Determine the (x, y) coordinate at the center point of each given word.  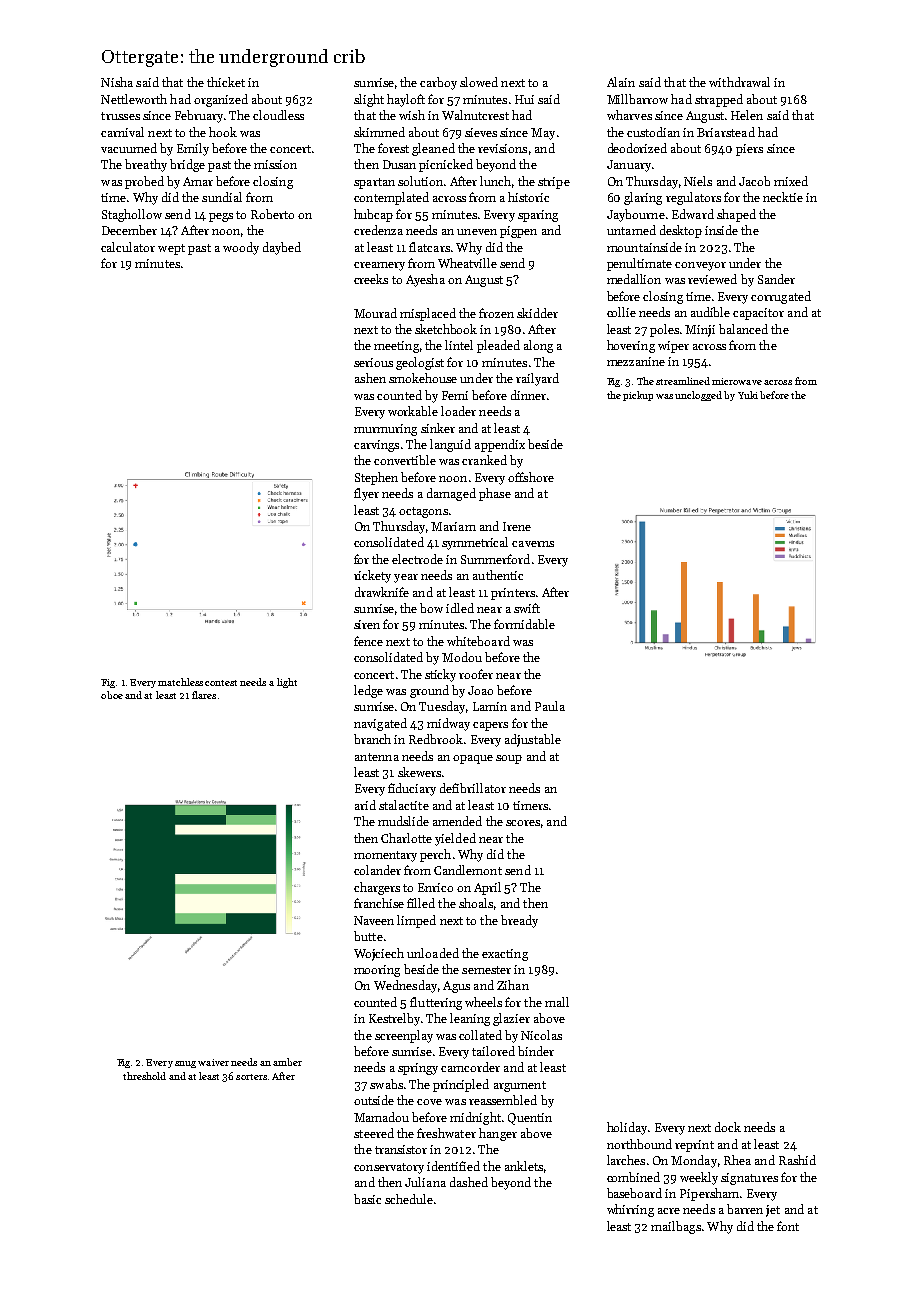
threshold (144, 1076)
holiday (627, 1128)
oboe (112, 695)
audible (710, 312)
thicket (226, 82)
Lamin (490, 706)
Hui (524, 99)
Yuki (748, 395)
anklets (524, 1166)
